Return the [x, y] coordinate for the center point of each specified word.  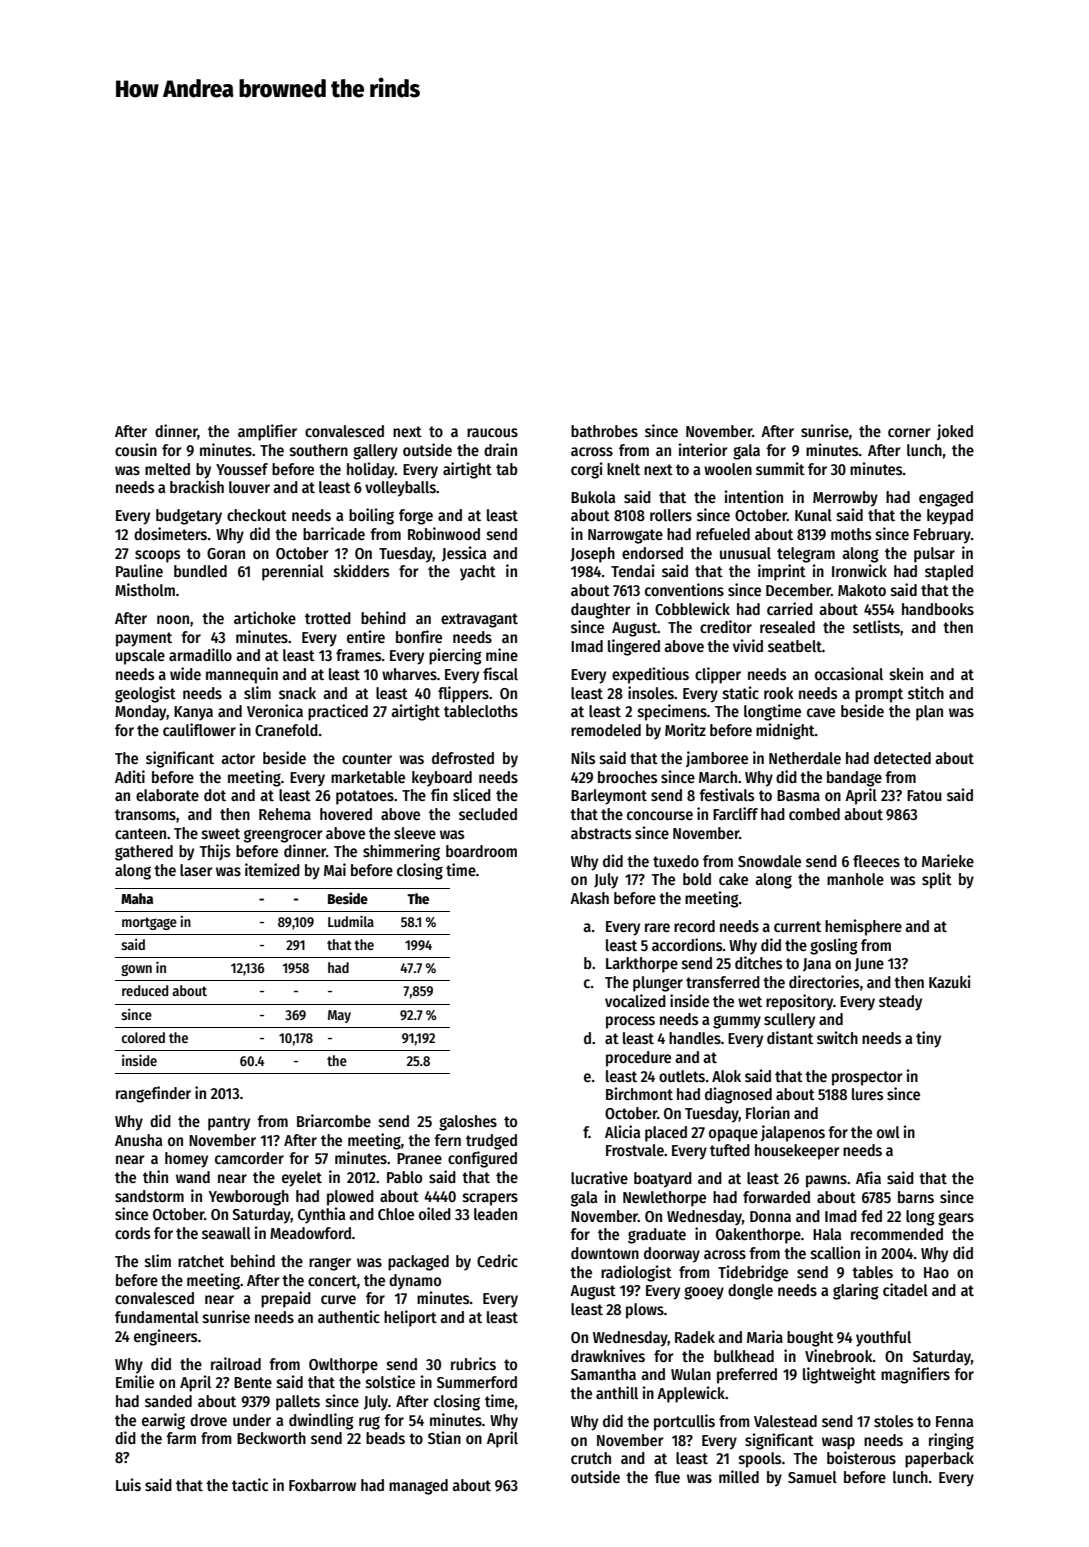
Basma [798, 796]
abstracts [601, 833]
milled [739, 1476]
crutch [591, 1458]
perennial [293, 572]
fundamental [157, 1317]
